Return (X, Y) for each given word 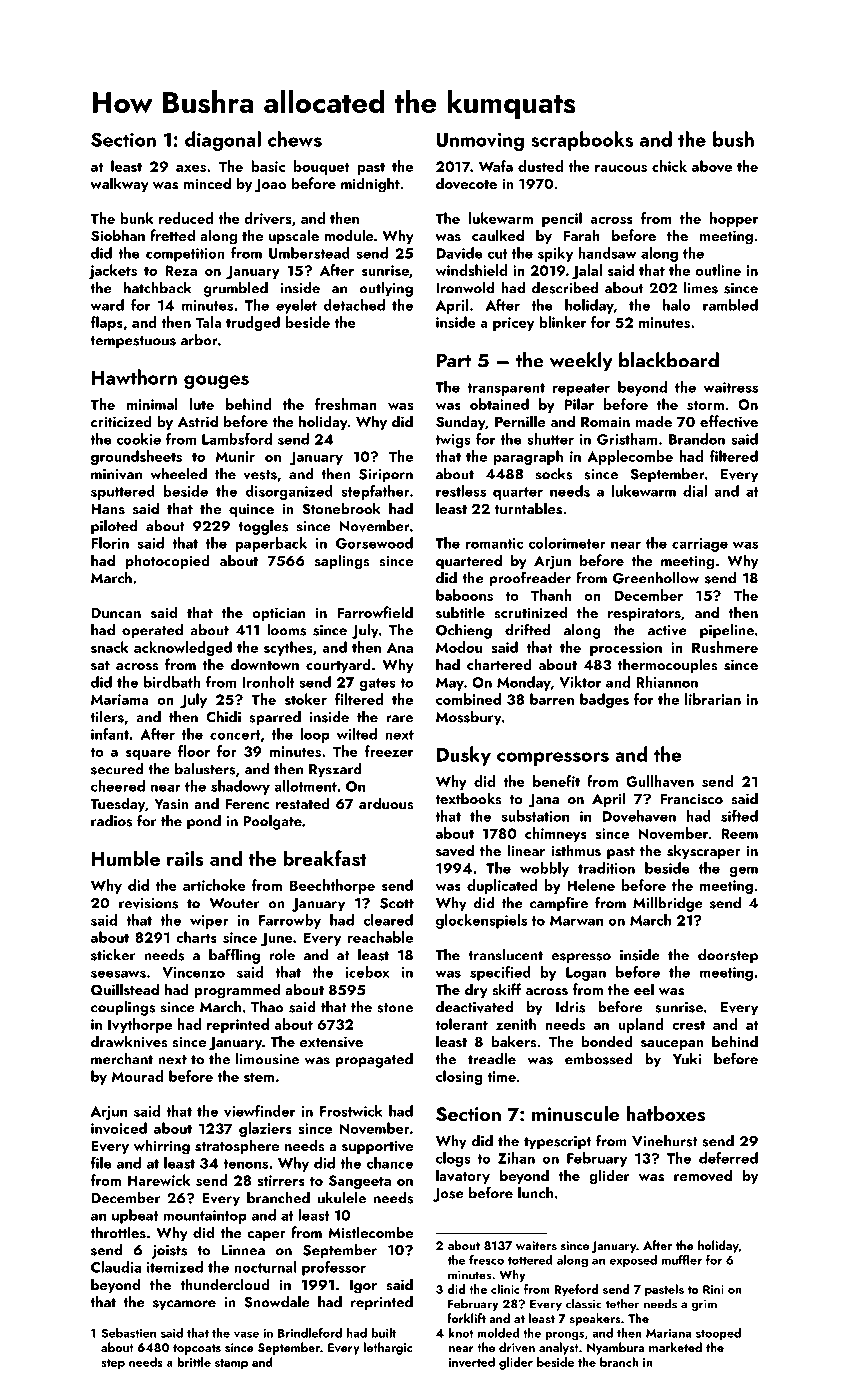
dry (476, 990)
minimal (152, 404)
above (712, 166)
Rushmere (725, 647)
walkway (119, 184)
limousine (267, 1059)
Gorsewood (374, 543)
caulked (498, 235)
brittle (194, 1362)
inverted (472, 1362)
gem (743, 871)
